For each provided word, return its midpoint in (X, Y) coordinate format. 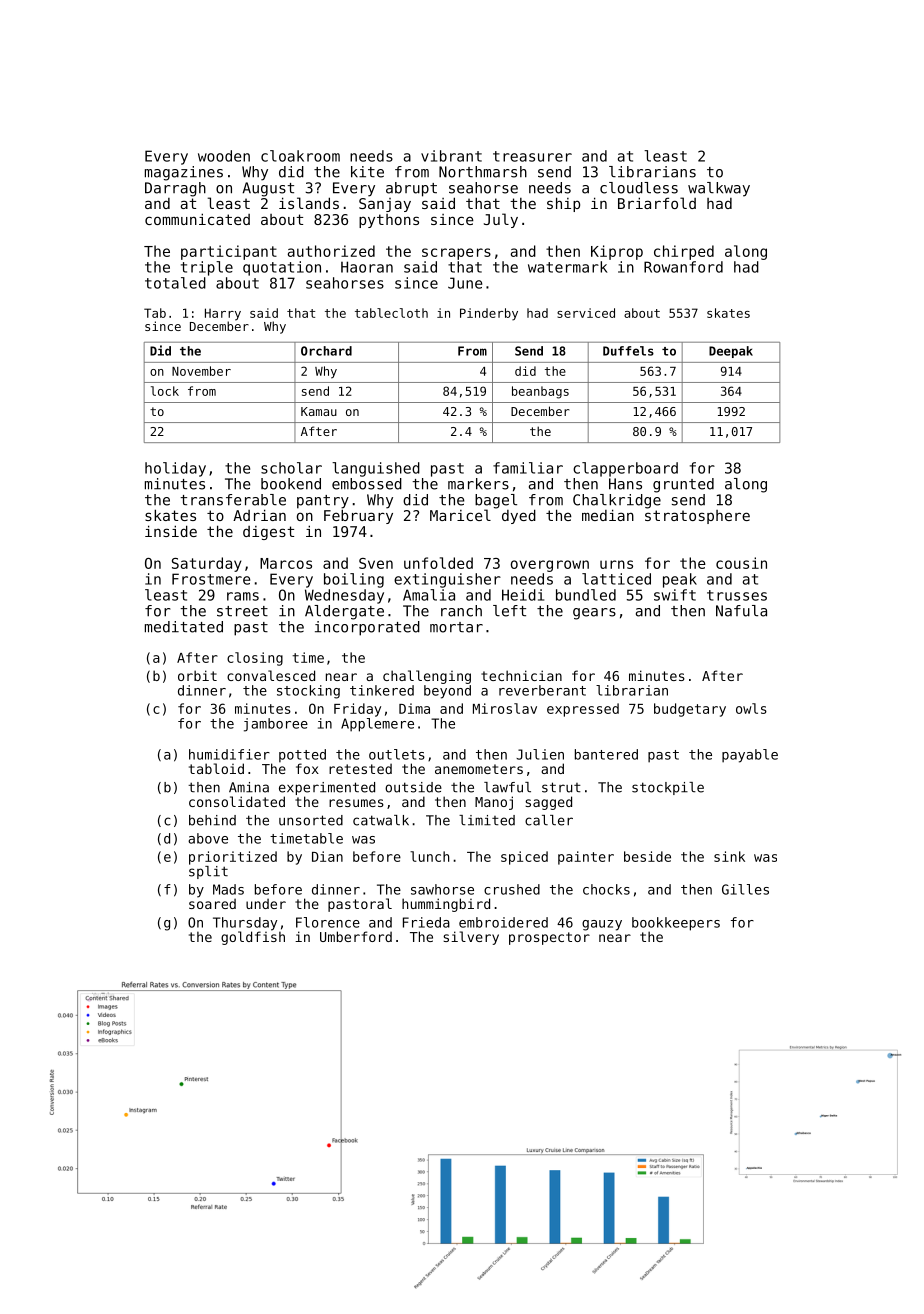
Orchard (326, 351)
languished (376, 469)
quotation (282, 268)
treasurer (532, 156)
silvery (471, 938)
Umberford (356, 936)
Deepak (731, 352)
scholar (291, 468)
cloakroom (300, 156)
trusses (737, 595)
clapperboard (625, 469)
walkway (719, 189)
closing (255, 659)
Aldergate (344, 612)
